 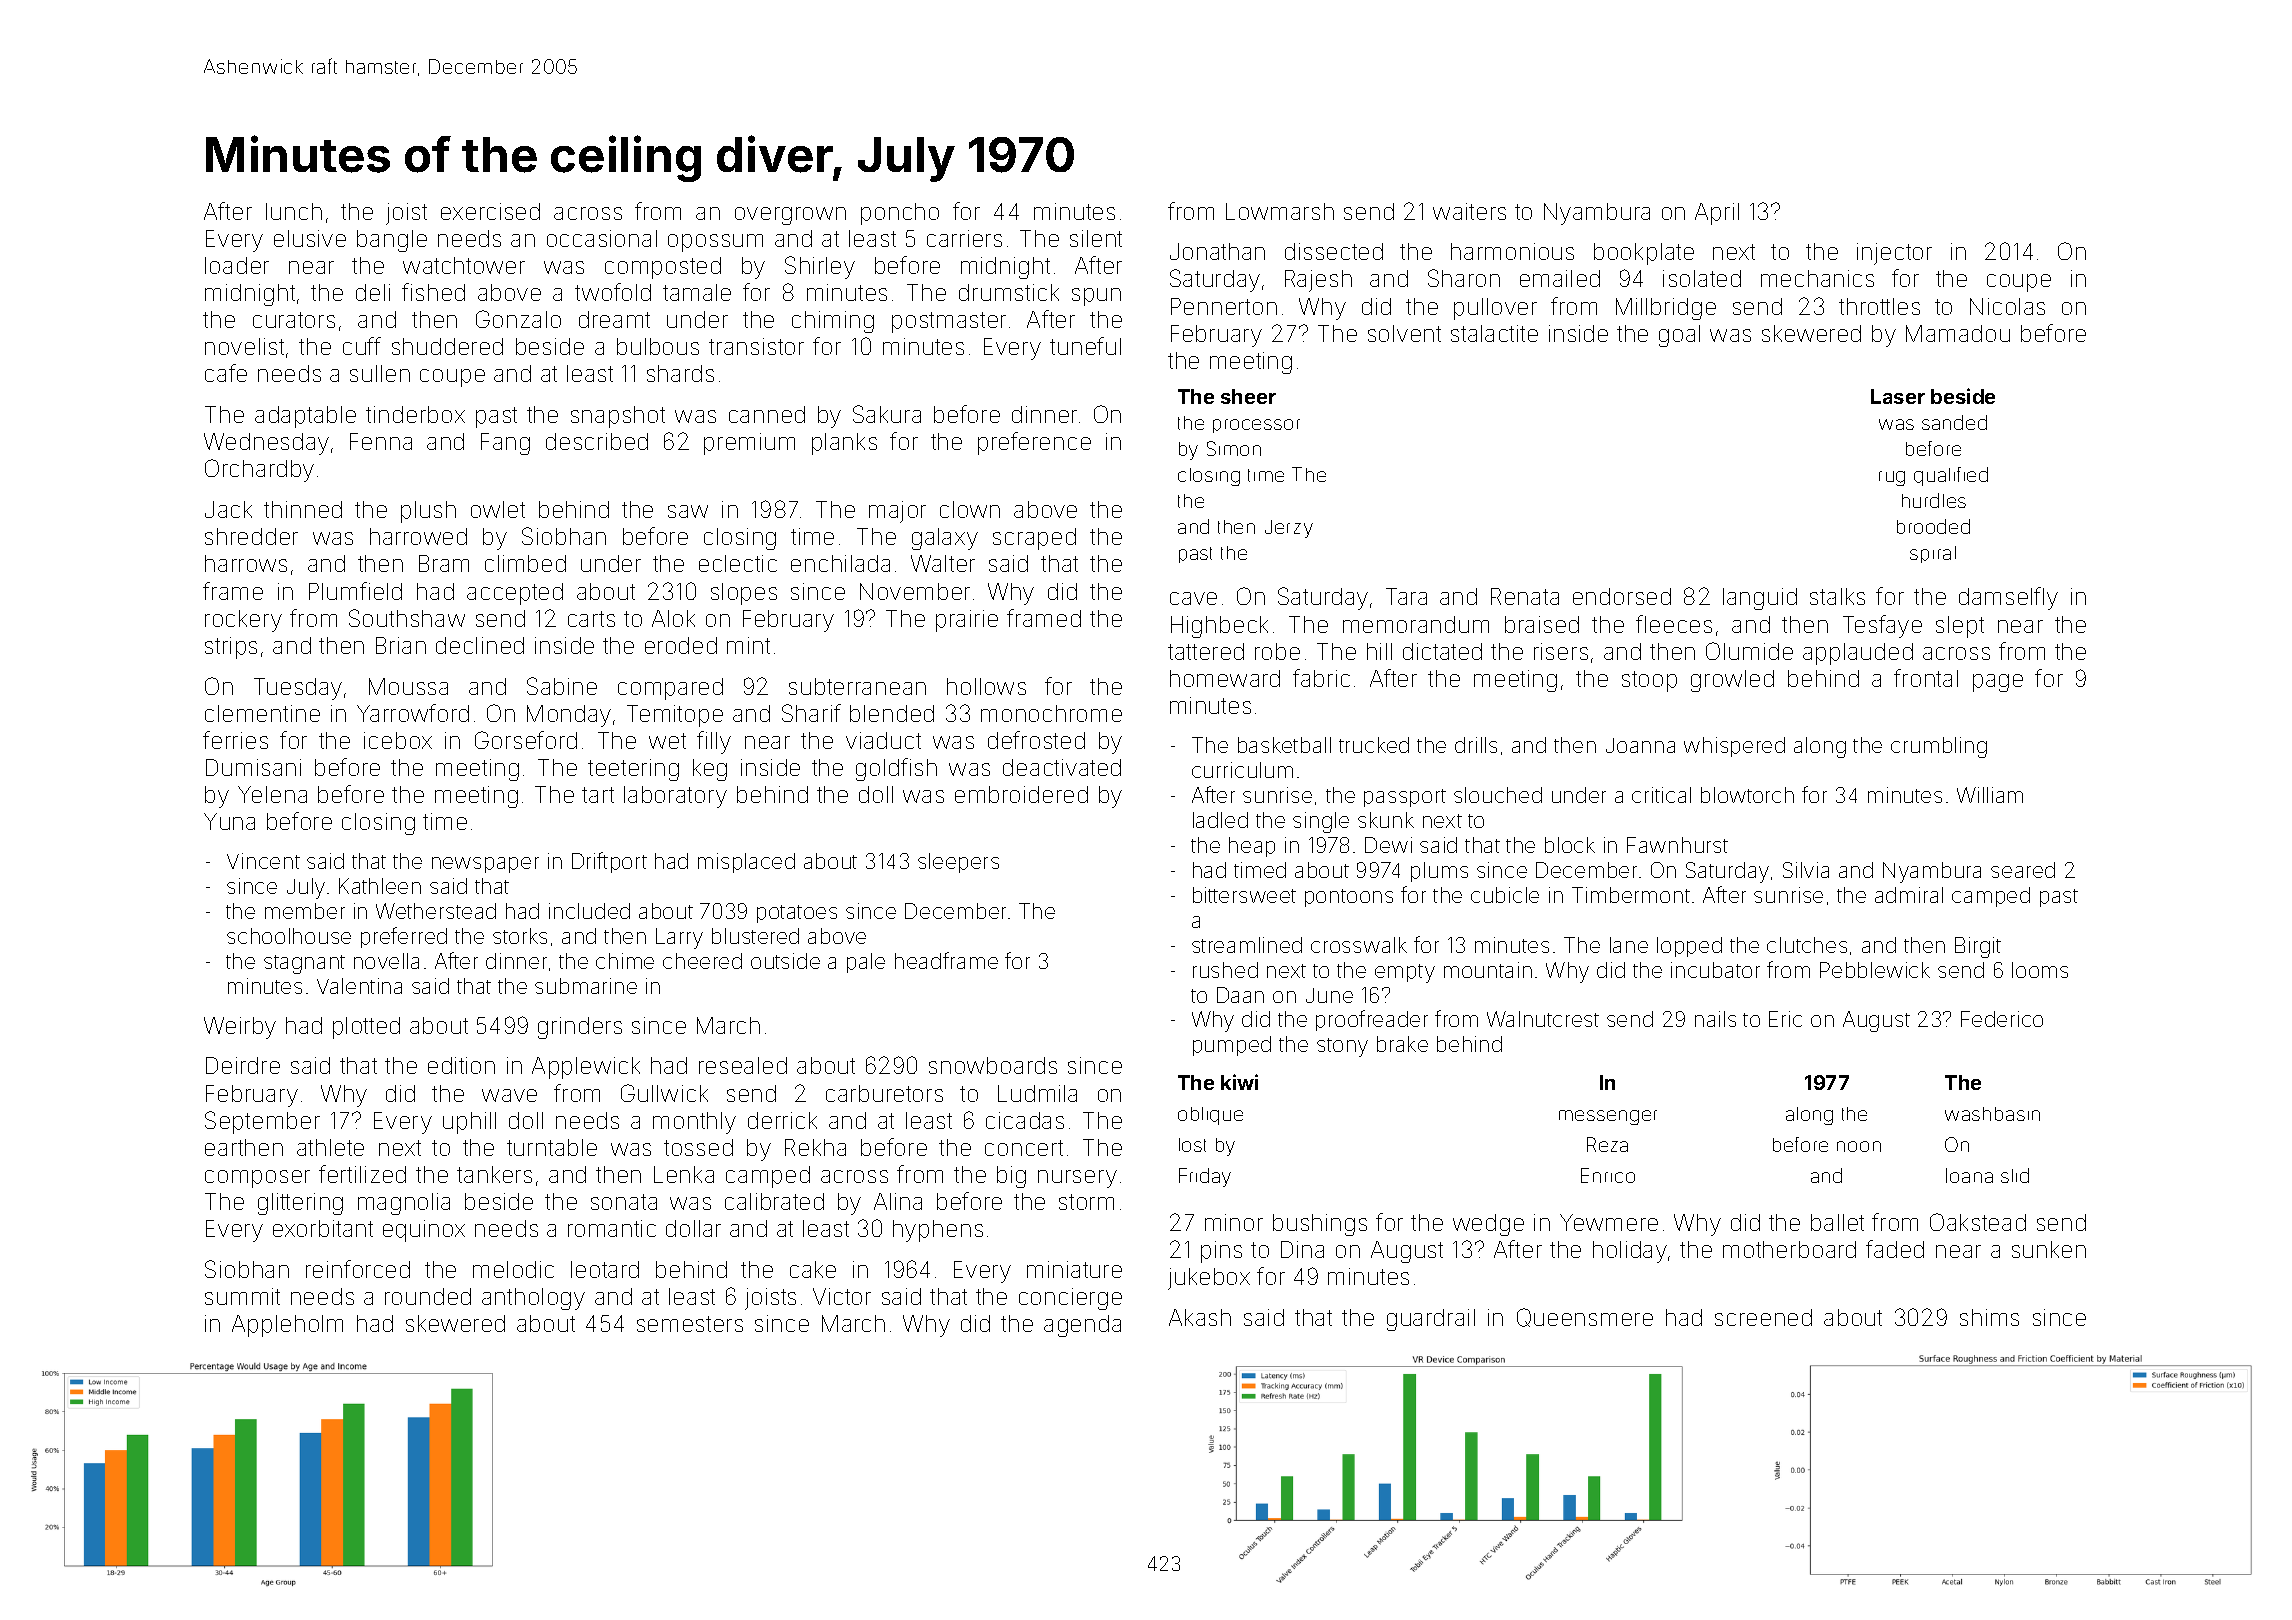 What do you see at coordinates (1763, 1317) in the screenshot?
I see `screened` at bounding box center [1763, 1317].
